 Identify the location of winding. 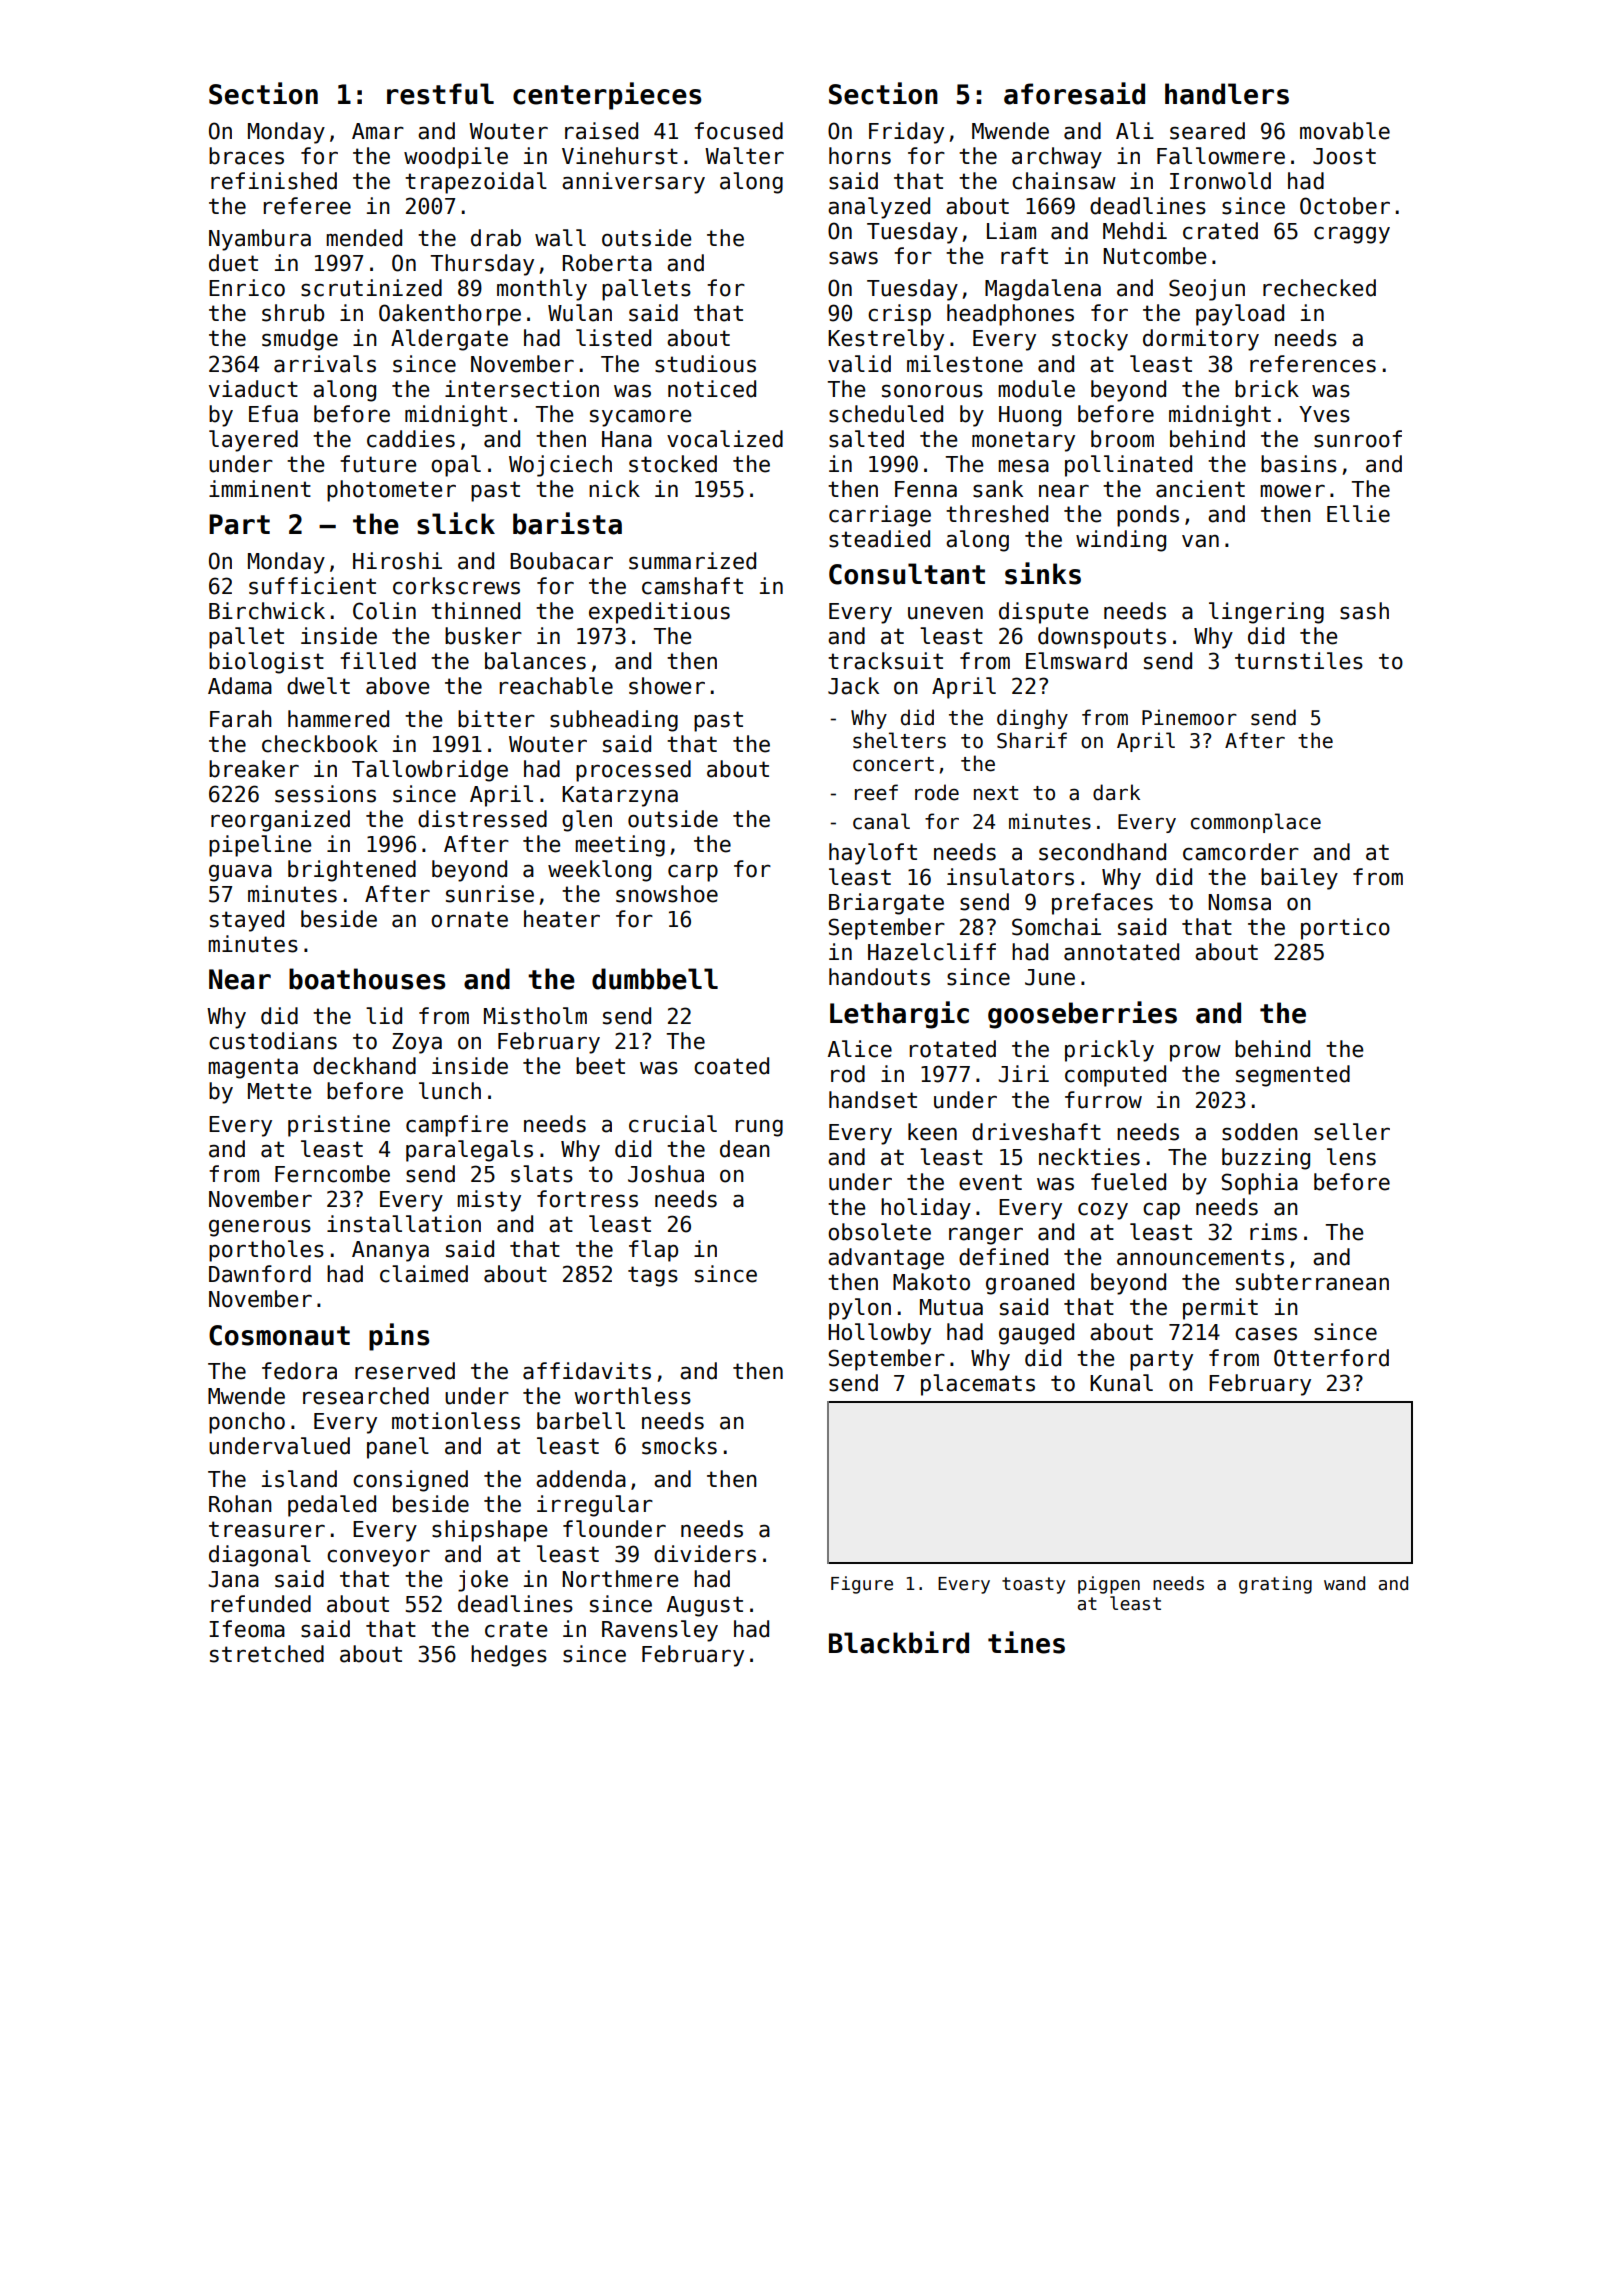
(1121, 541).
